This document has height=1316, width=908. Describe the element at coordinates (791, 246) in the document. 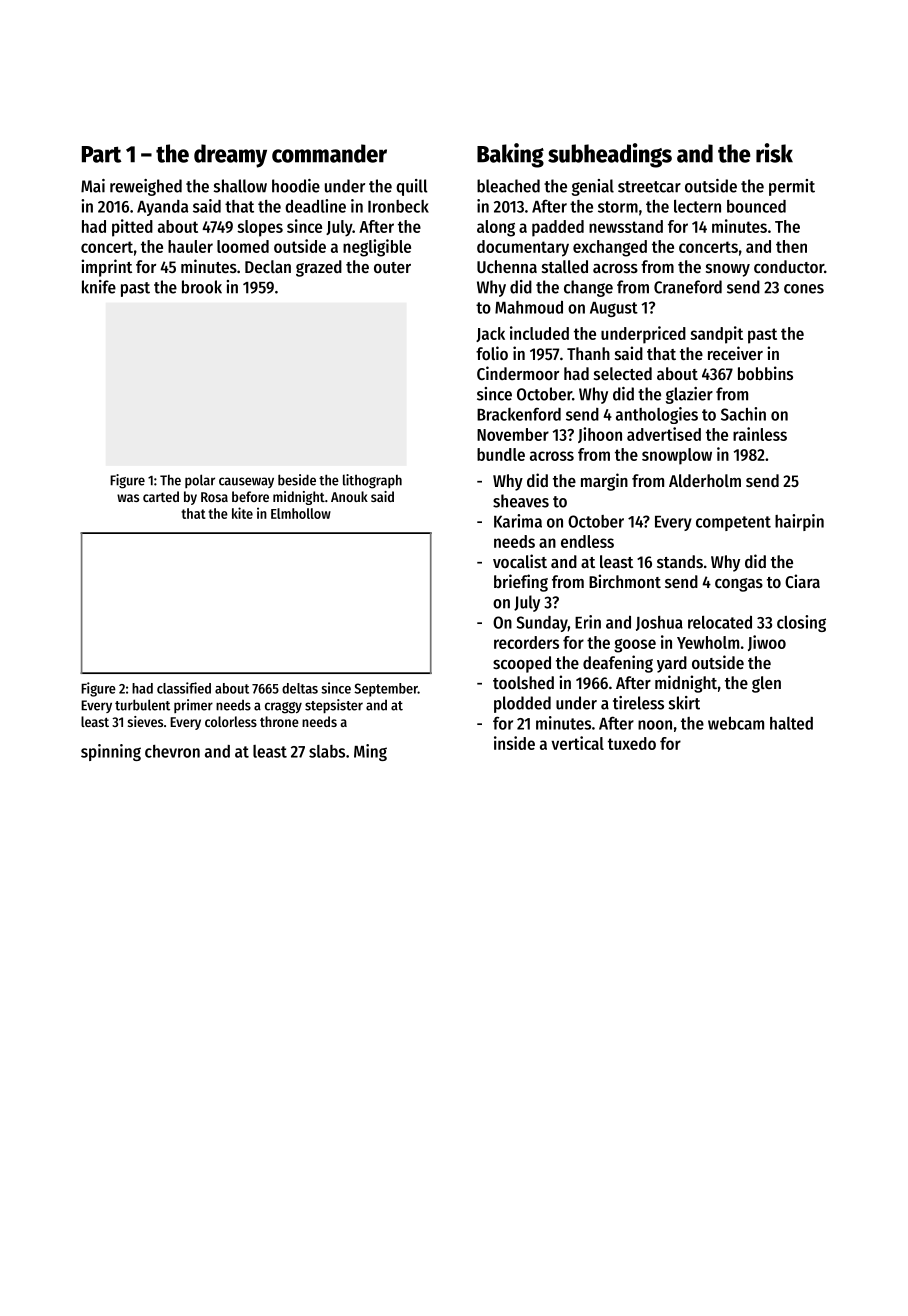

I see `then` at that location.
